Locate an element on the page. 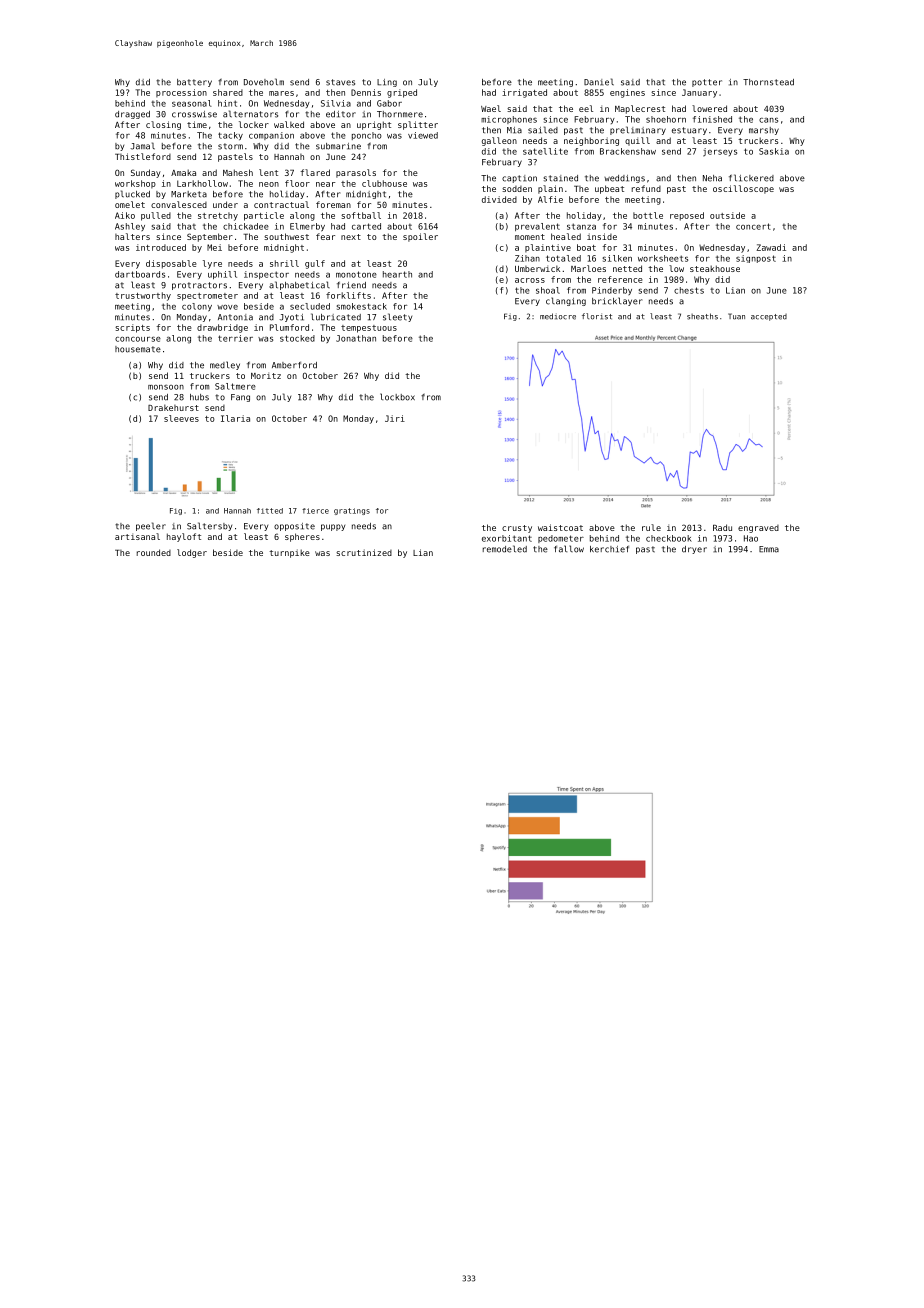  divided is located at coordinates (499, 199).
